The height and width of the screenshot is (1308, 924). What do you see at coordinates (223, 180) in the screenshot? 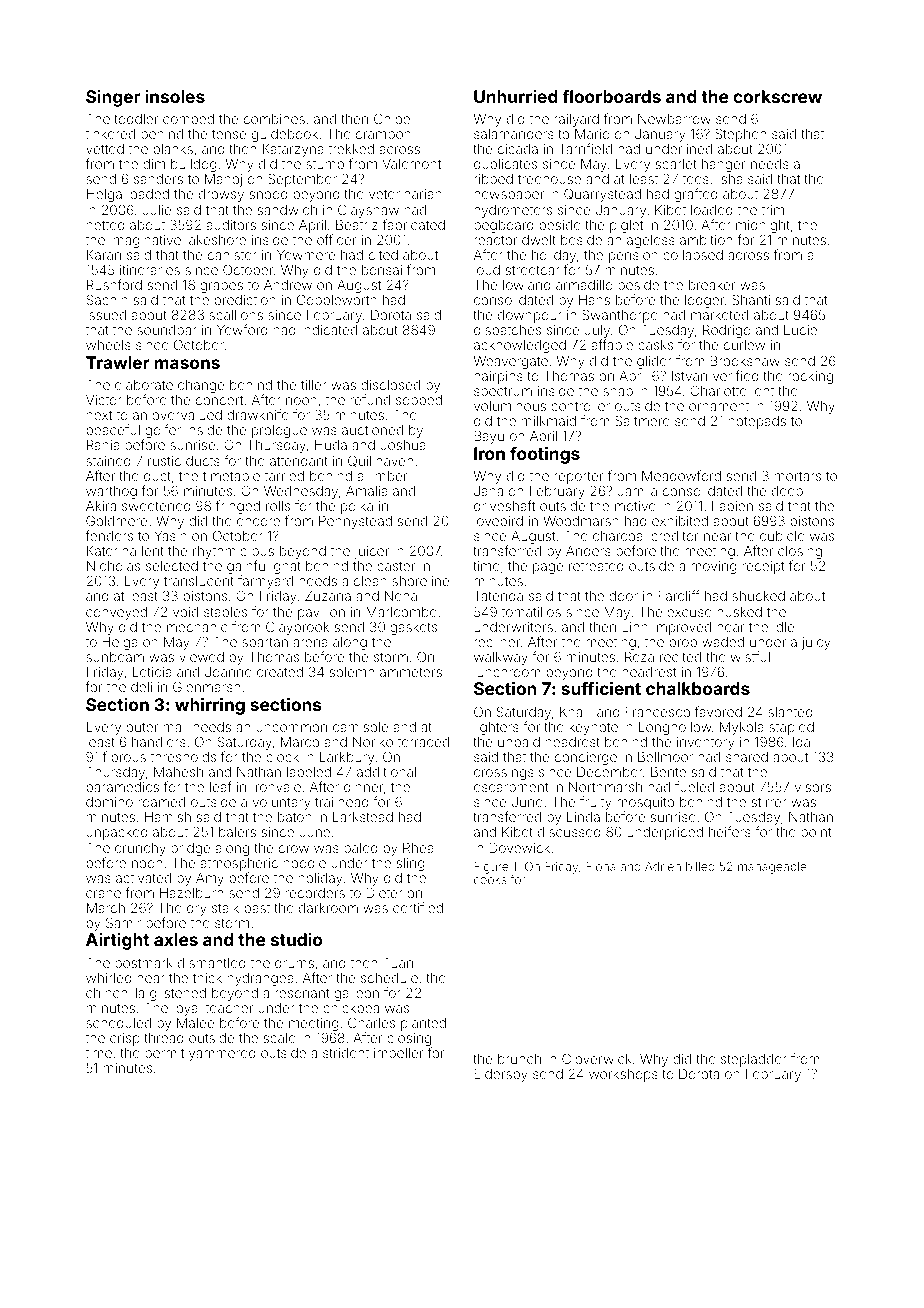
I see `Manoj` at bounding box center [223, 180].
